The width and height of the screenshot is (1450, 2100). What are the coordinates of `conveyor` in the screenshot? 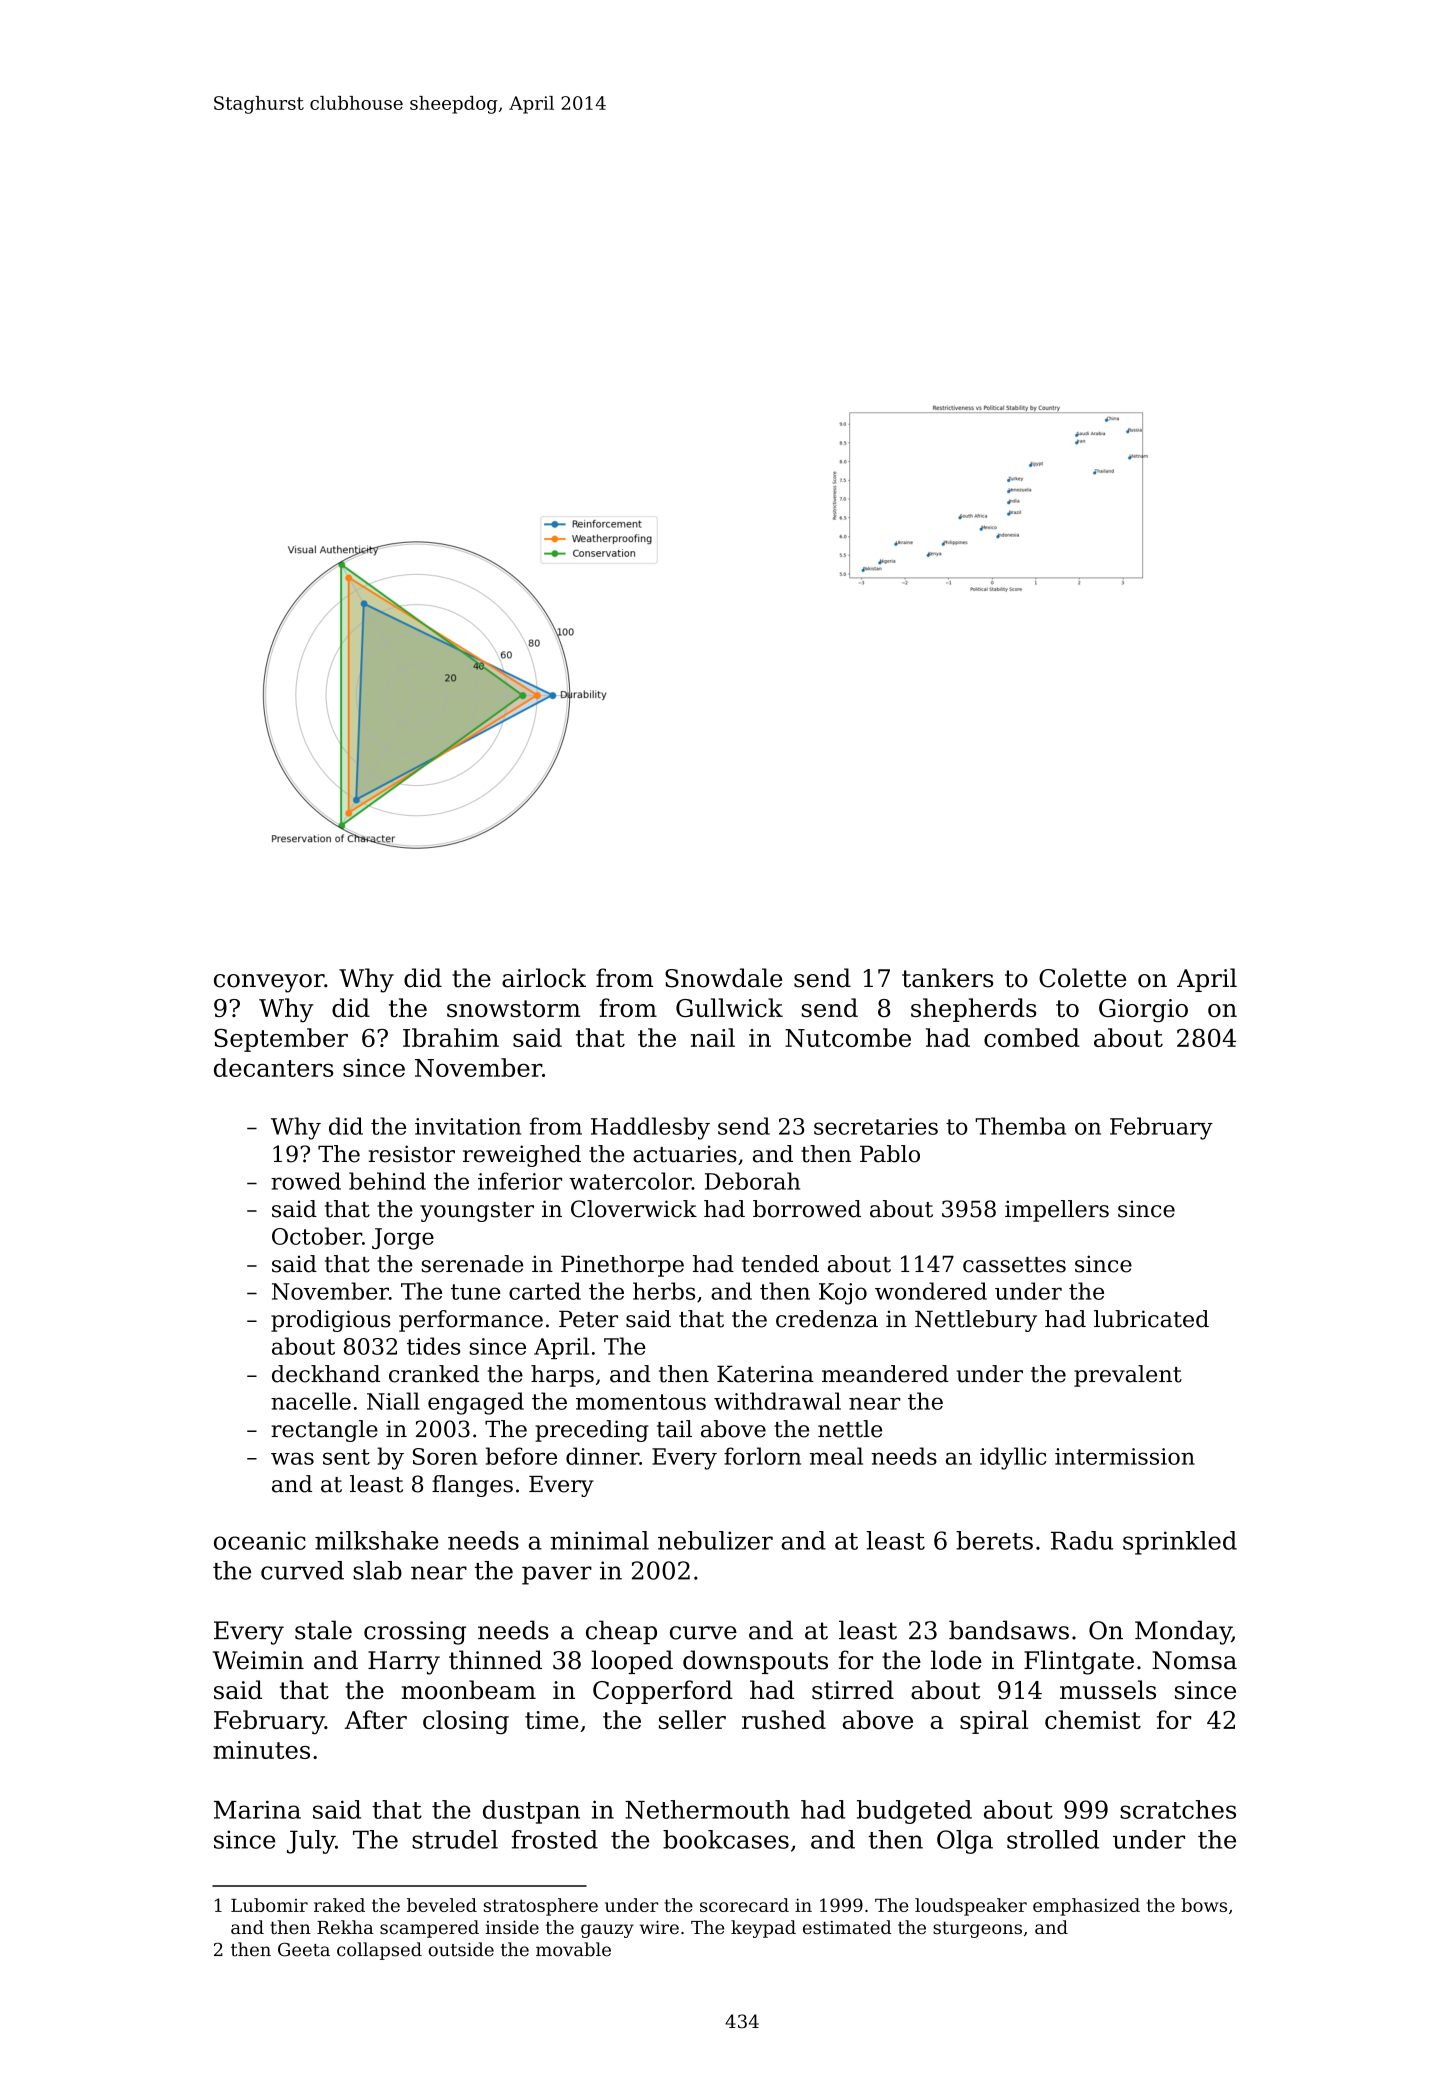 It's located at (269, 983).
